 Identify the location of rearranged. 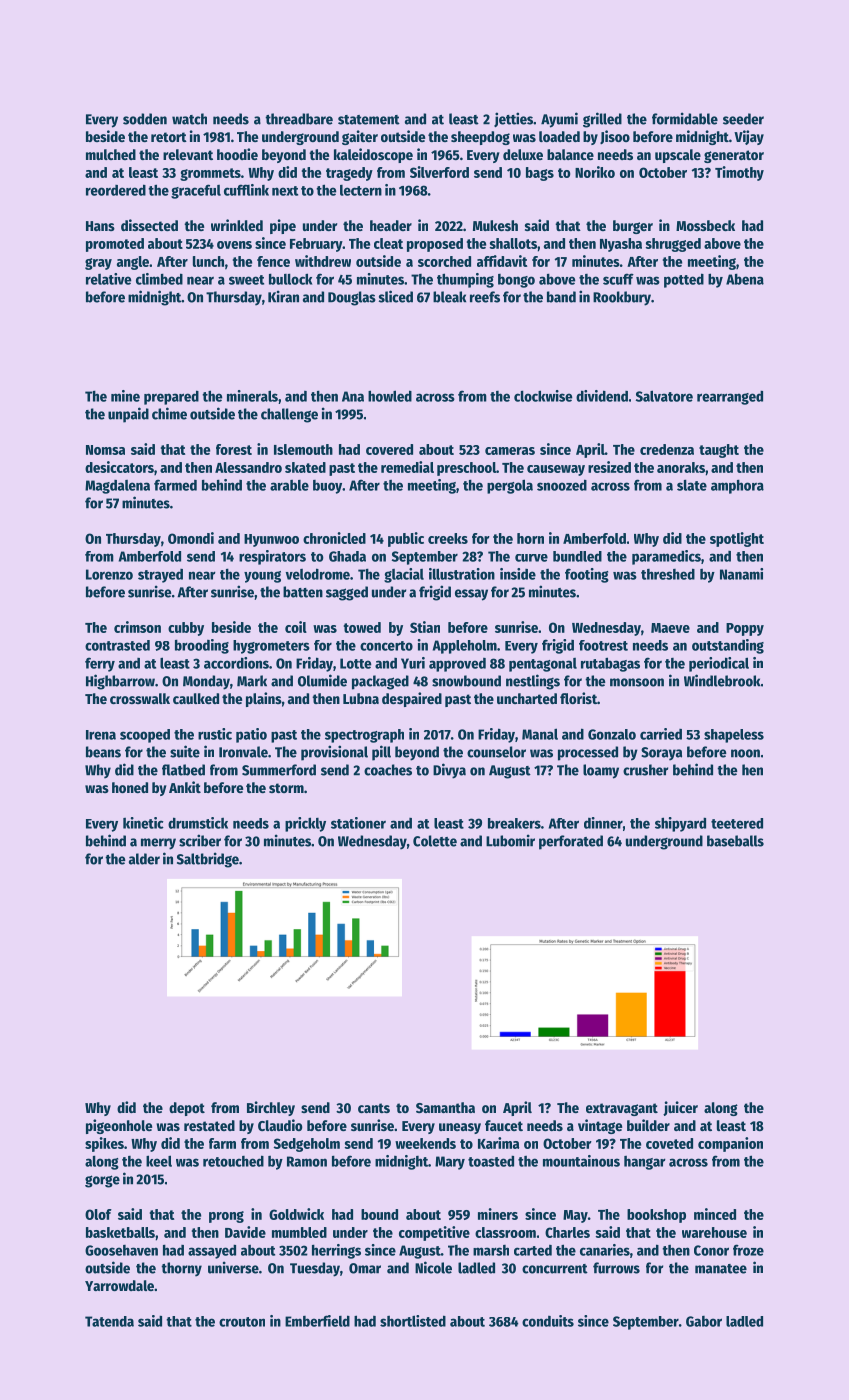
(730, 398).
